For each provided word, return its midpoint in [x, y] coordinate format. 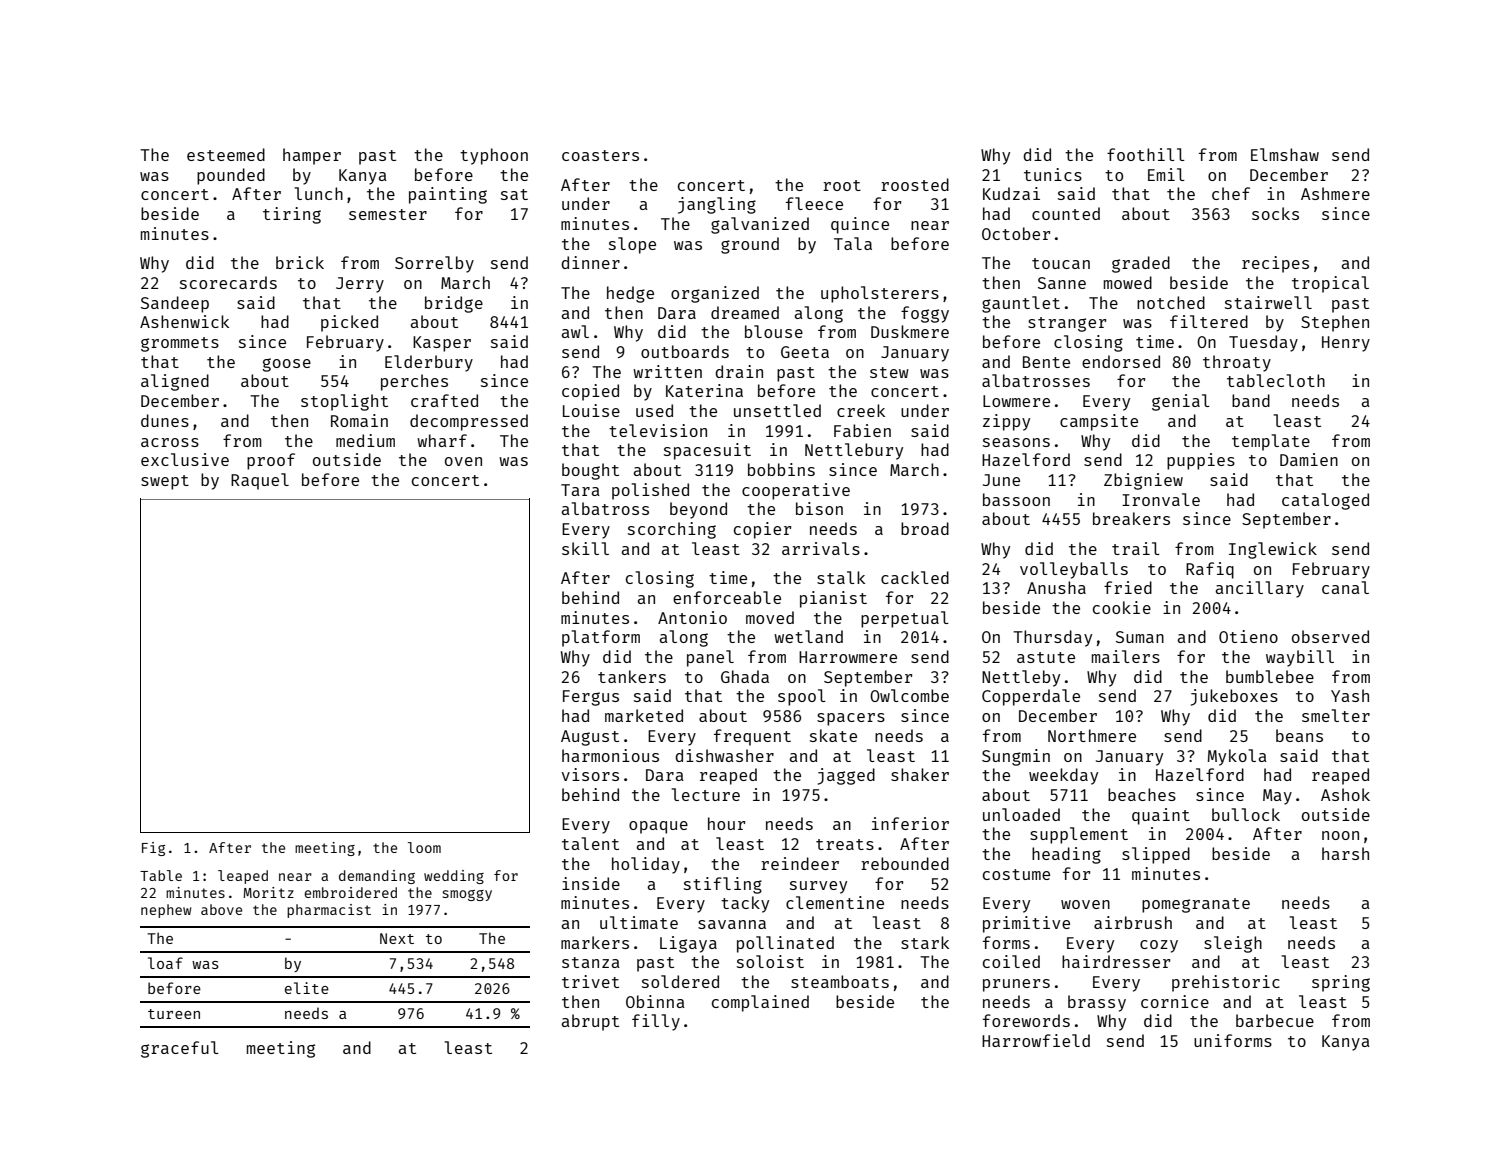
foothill [1146, 154]
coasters [600, 155]
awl [575, 331]
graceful [180, 1049]
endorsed [1121, 361]
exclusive [185, 459]
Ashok [1345, 794]
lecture [706, 794]
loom [424, 847]
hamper [312, 156]
